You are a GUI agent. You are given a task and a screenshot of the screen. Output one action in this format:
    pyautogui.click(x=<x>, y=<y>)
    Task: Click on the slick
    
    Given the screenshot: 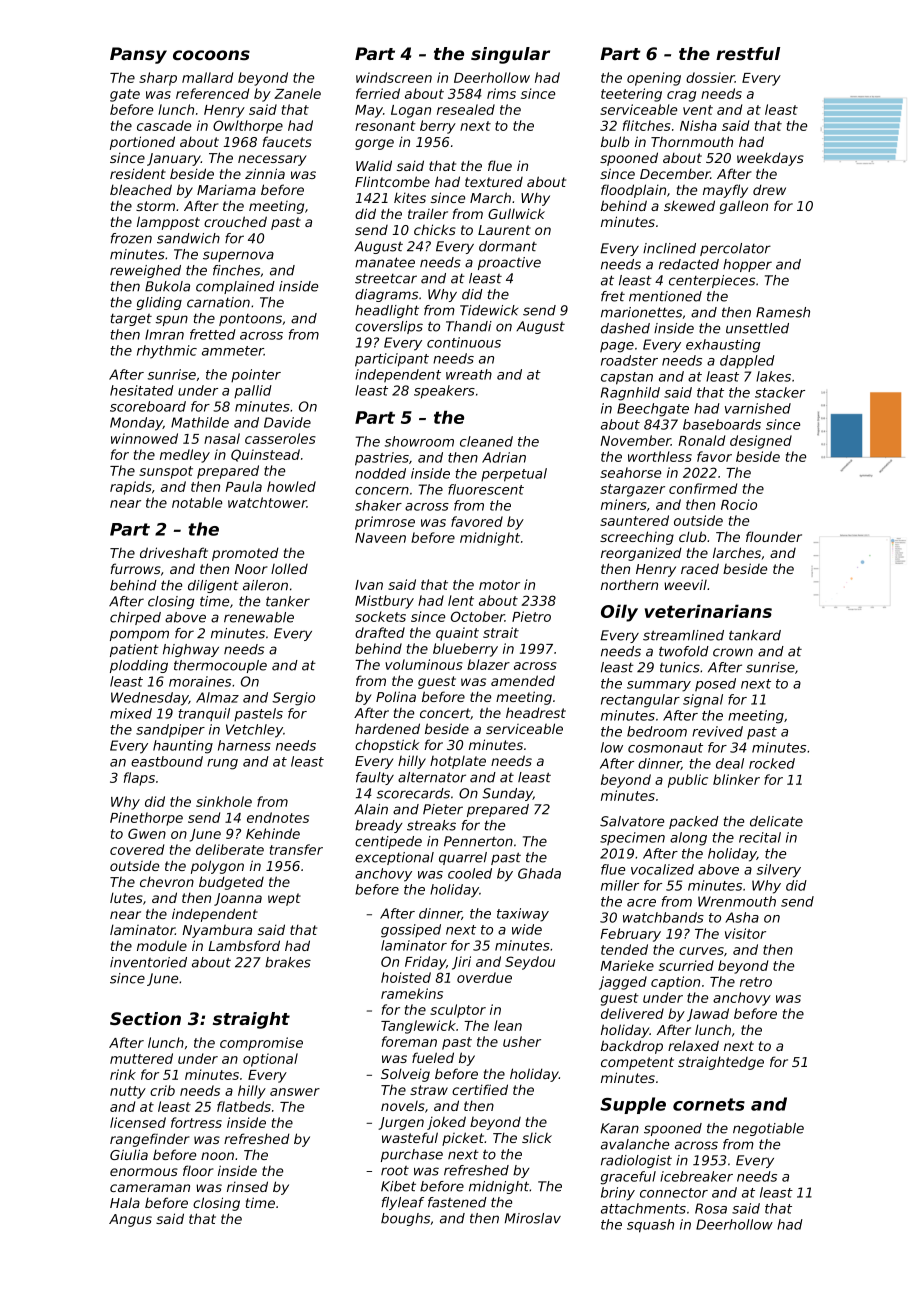 What is the action you would take?
    pyautogui.click(x=537, y=1137)
